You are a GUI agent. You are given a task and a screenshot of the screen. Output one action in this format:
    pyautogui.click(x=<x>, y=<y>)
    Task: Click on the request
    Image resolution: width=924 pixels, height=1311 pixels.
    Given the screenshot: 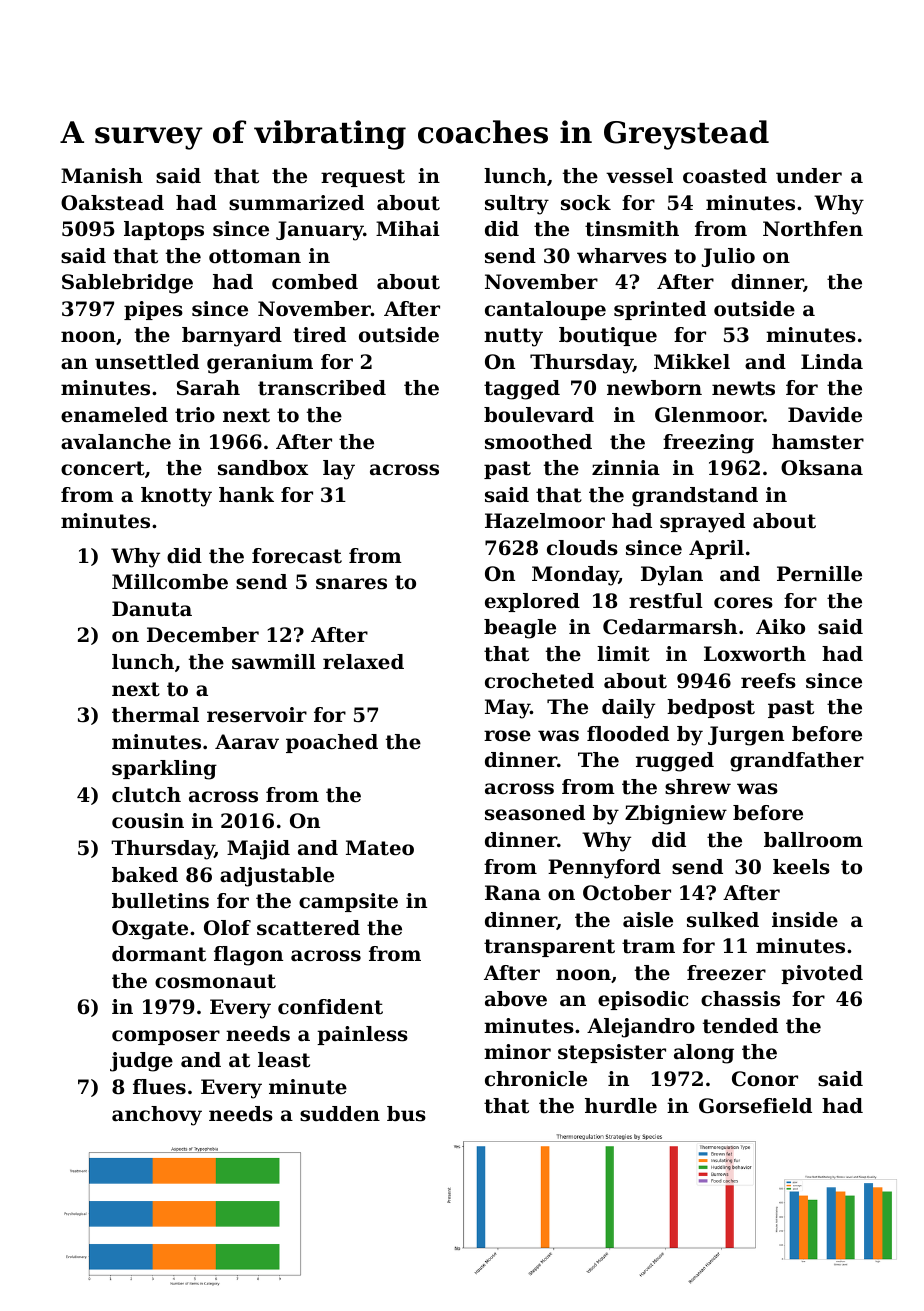 What is the action you would take?
    pyautogui.click(x=363, y=178)
